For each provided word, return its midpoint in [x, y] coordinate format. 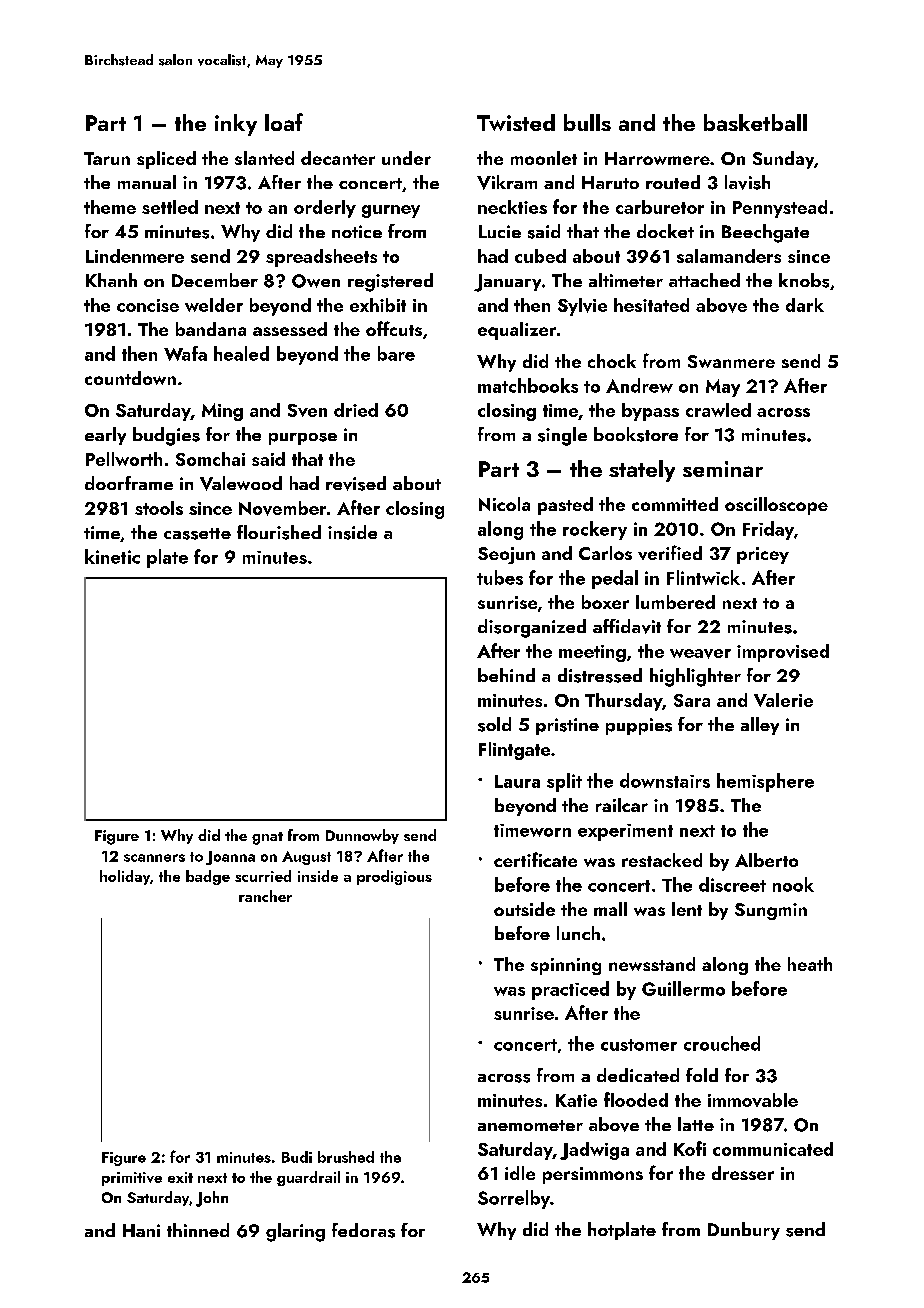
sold [494, 724]
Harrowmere [657, 158]
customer [639, 1045]
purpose [303, 439]
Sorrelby [514, 1199]
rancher [265, 896]
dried [356, 410]
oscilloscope [776, 506]
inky [236, 125]
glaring [295, 1232]
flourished [279, 532]
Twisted [516, 122]
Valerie [783, 700]
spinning [566, 966]
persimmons [593, 1175]
